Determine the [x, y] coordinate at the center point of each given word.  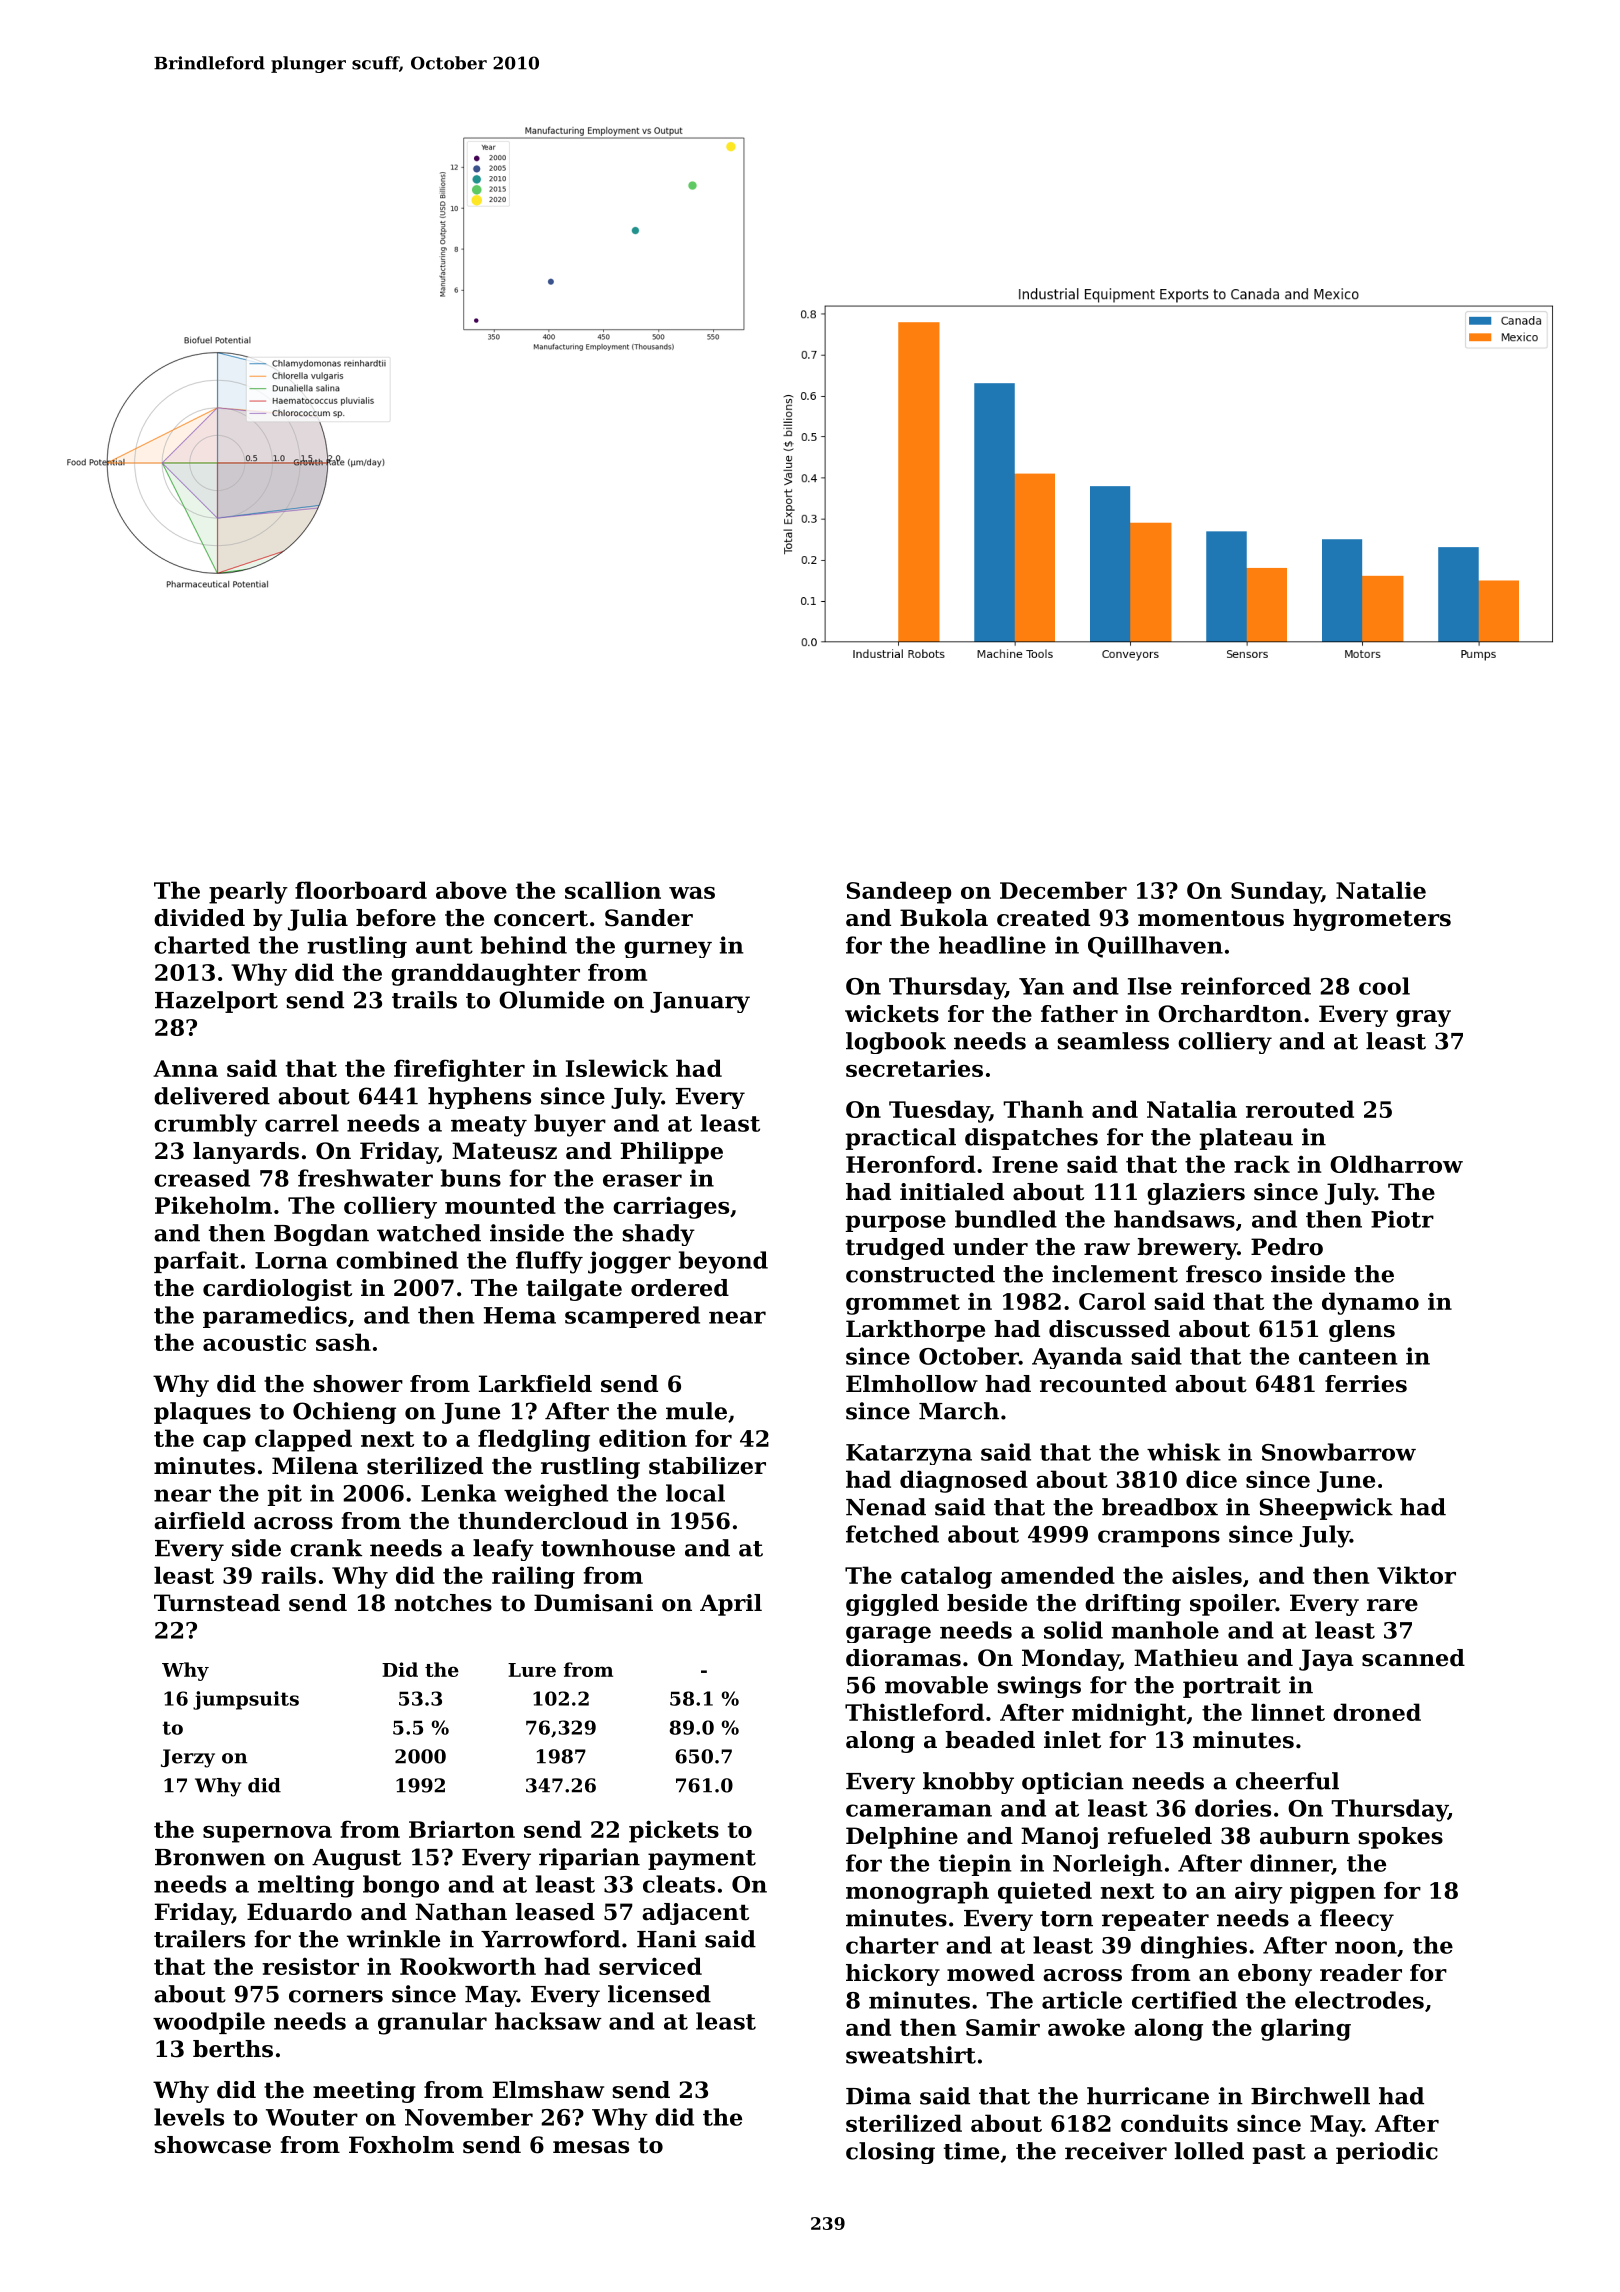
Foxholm [401, 2145]
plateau [1246, 1139]
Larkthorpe [915, 1331]
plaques [202, 1413]
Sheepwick [1326, 1509]
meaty [489, 1126]
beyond [723, 1262]
